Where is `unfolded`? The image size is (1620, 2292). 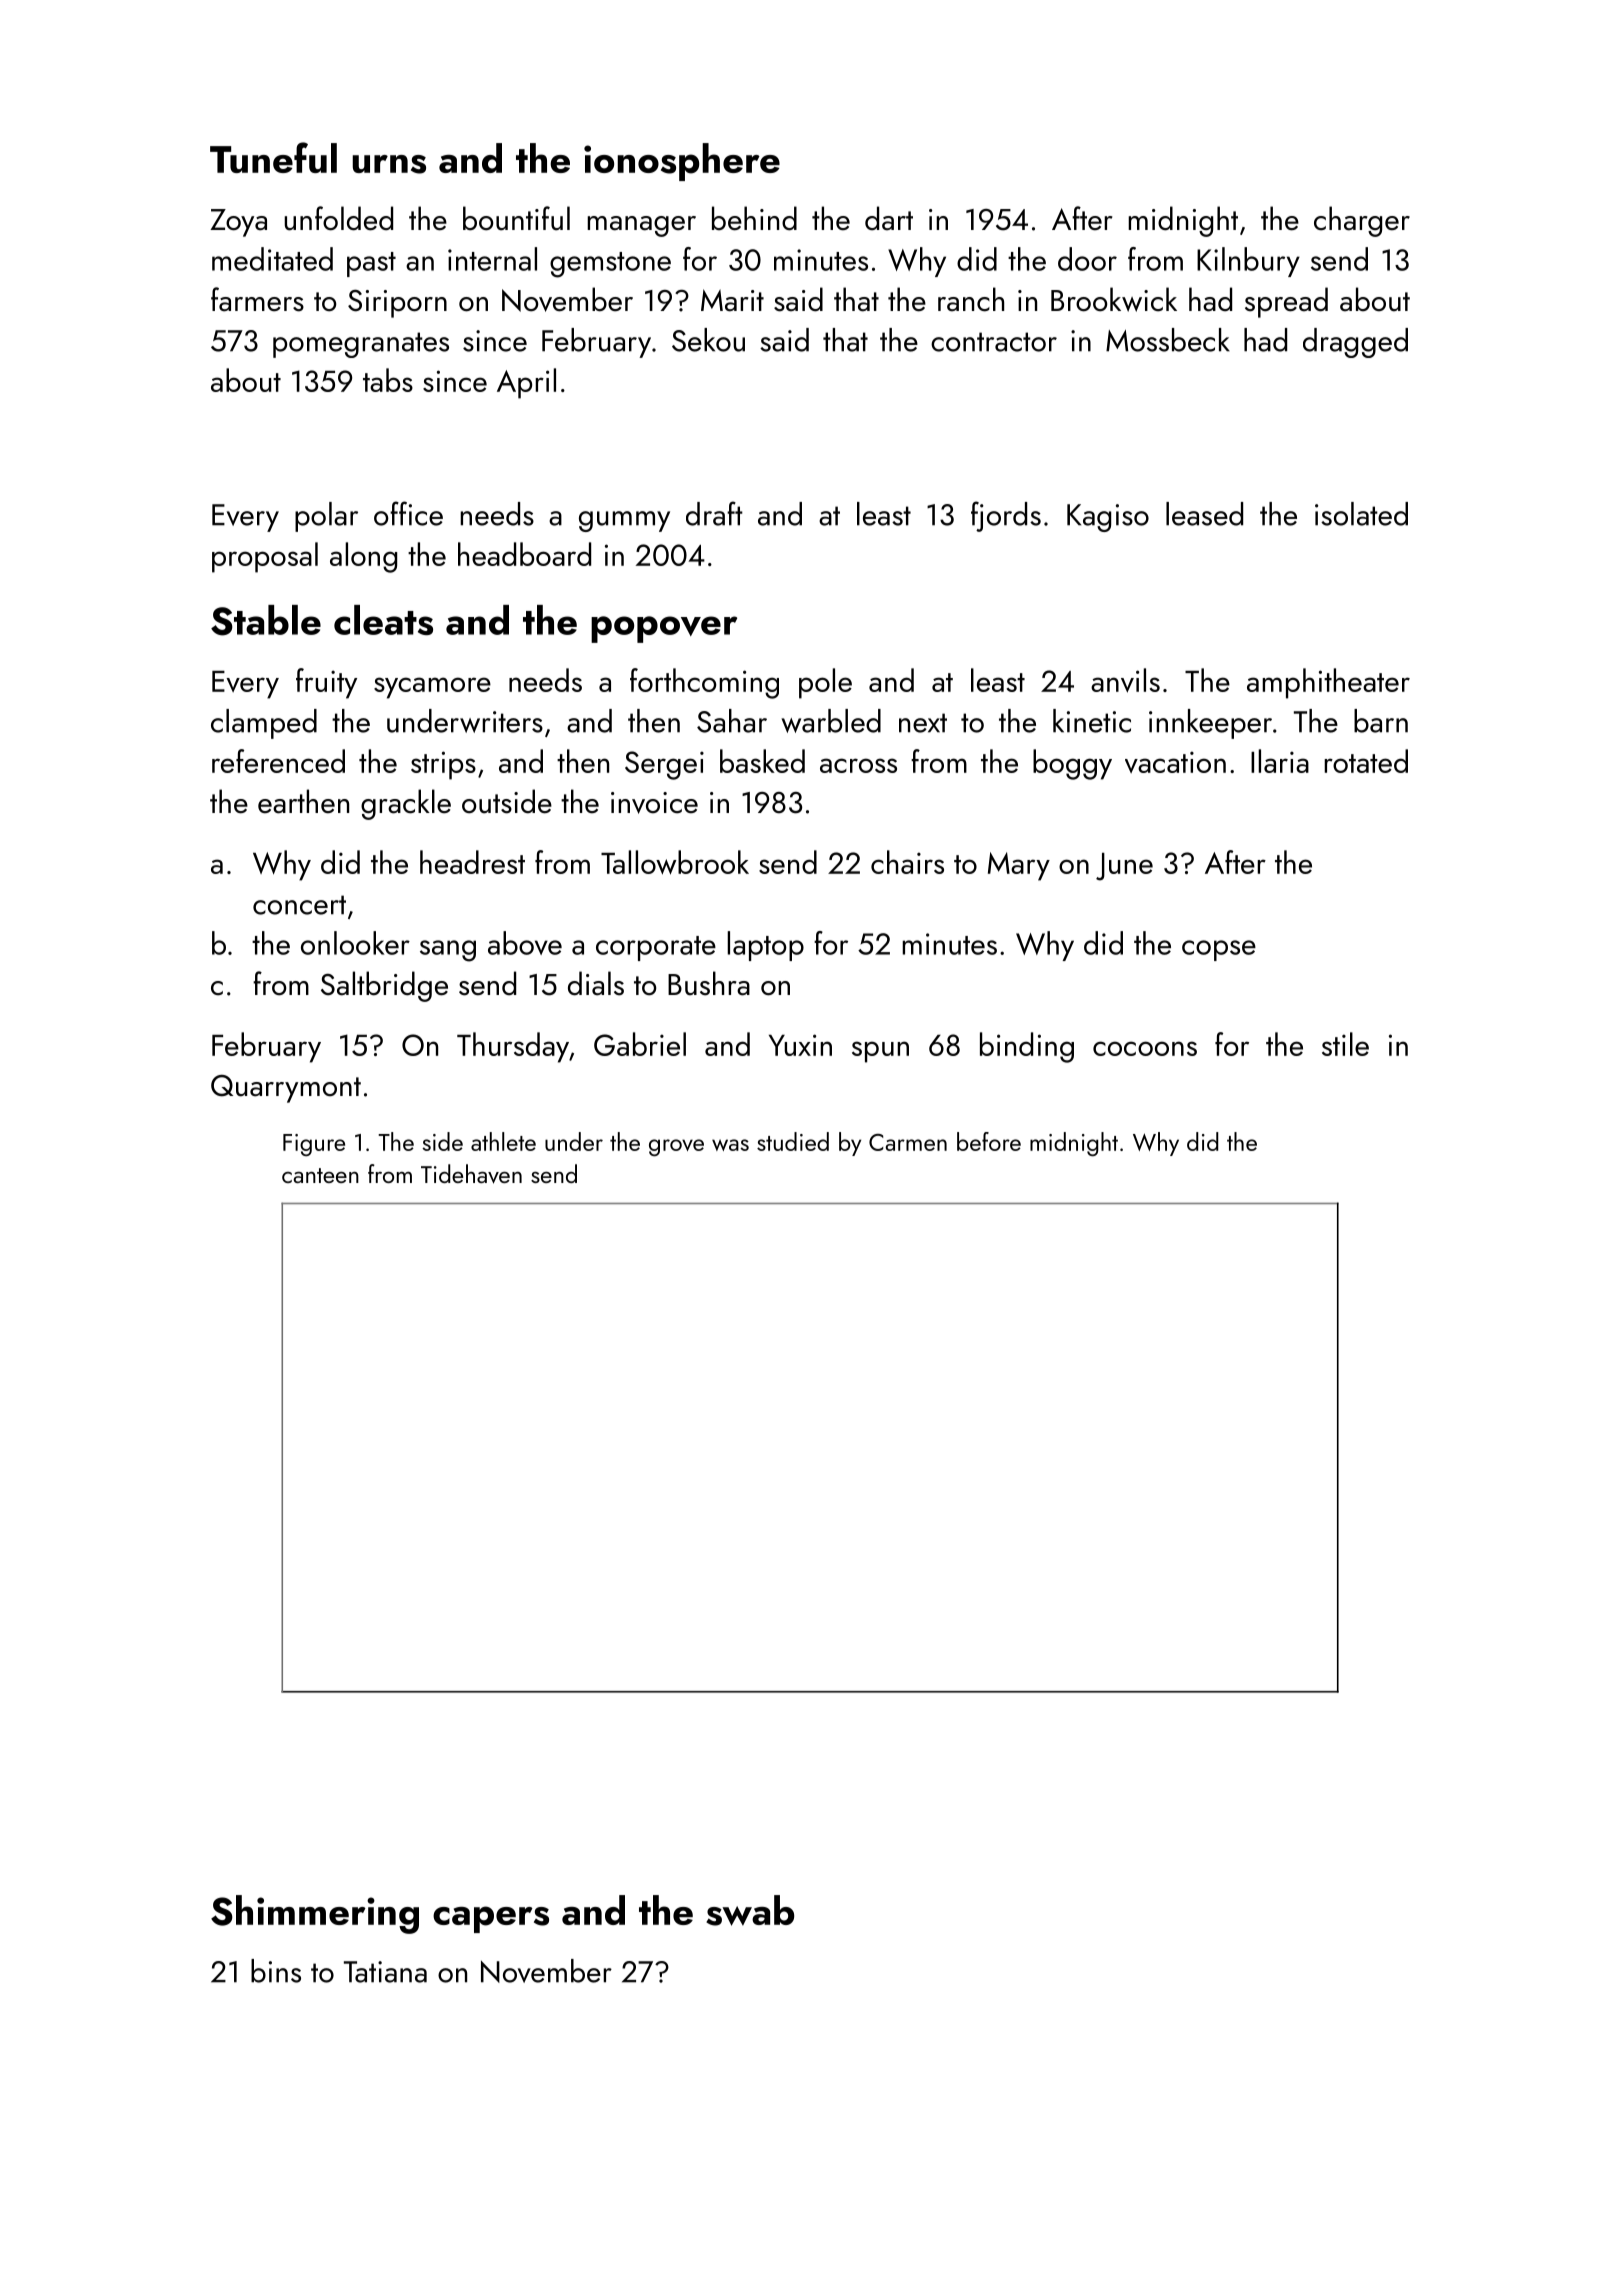 unfolded is located at coordinates (338, 218).
